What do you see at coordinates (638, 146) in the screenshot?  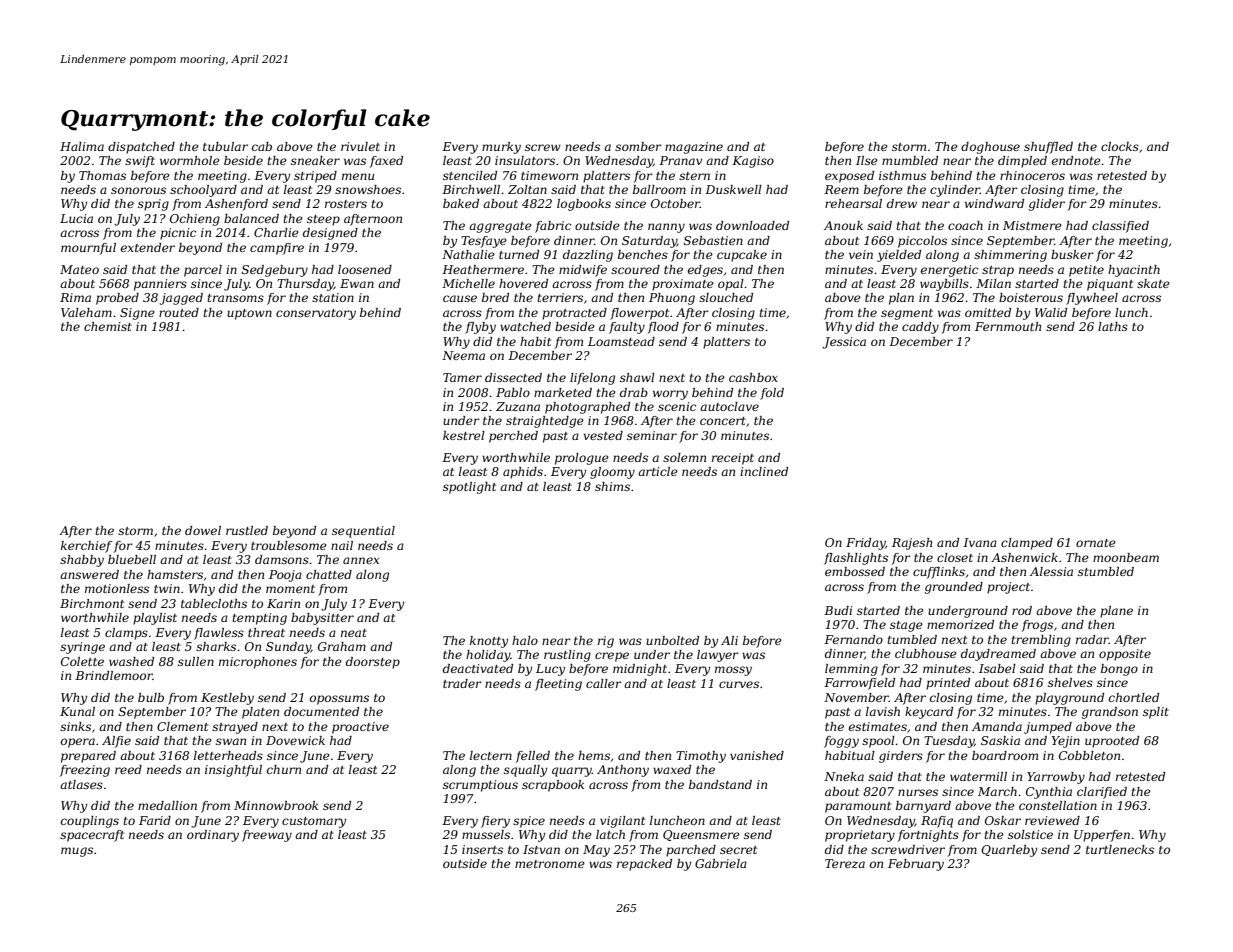 I see `somber` at bounding box center [638, 146].
